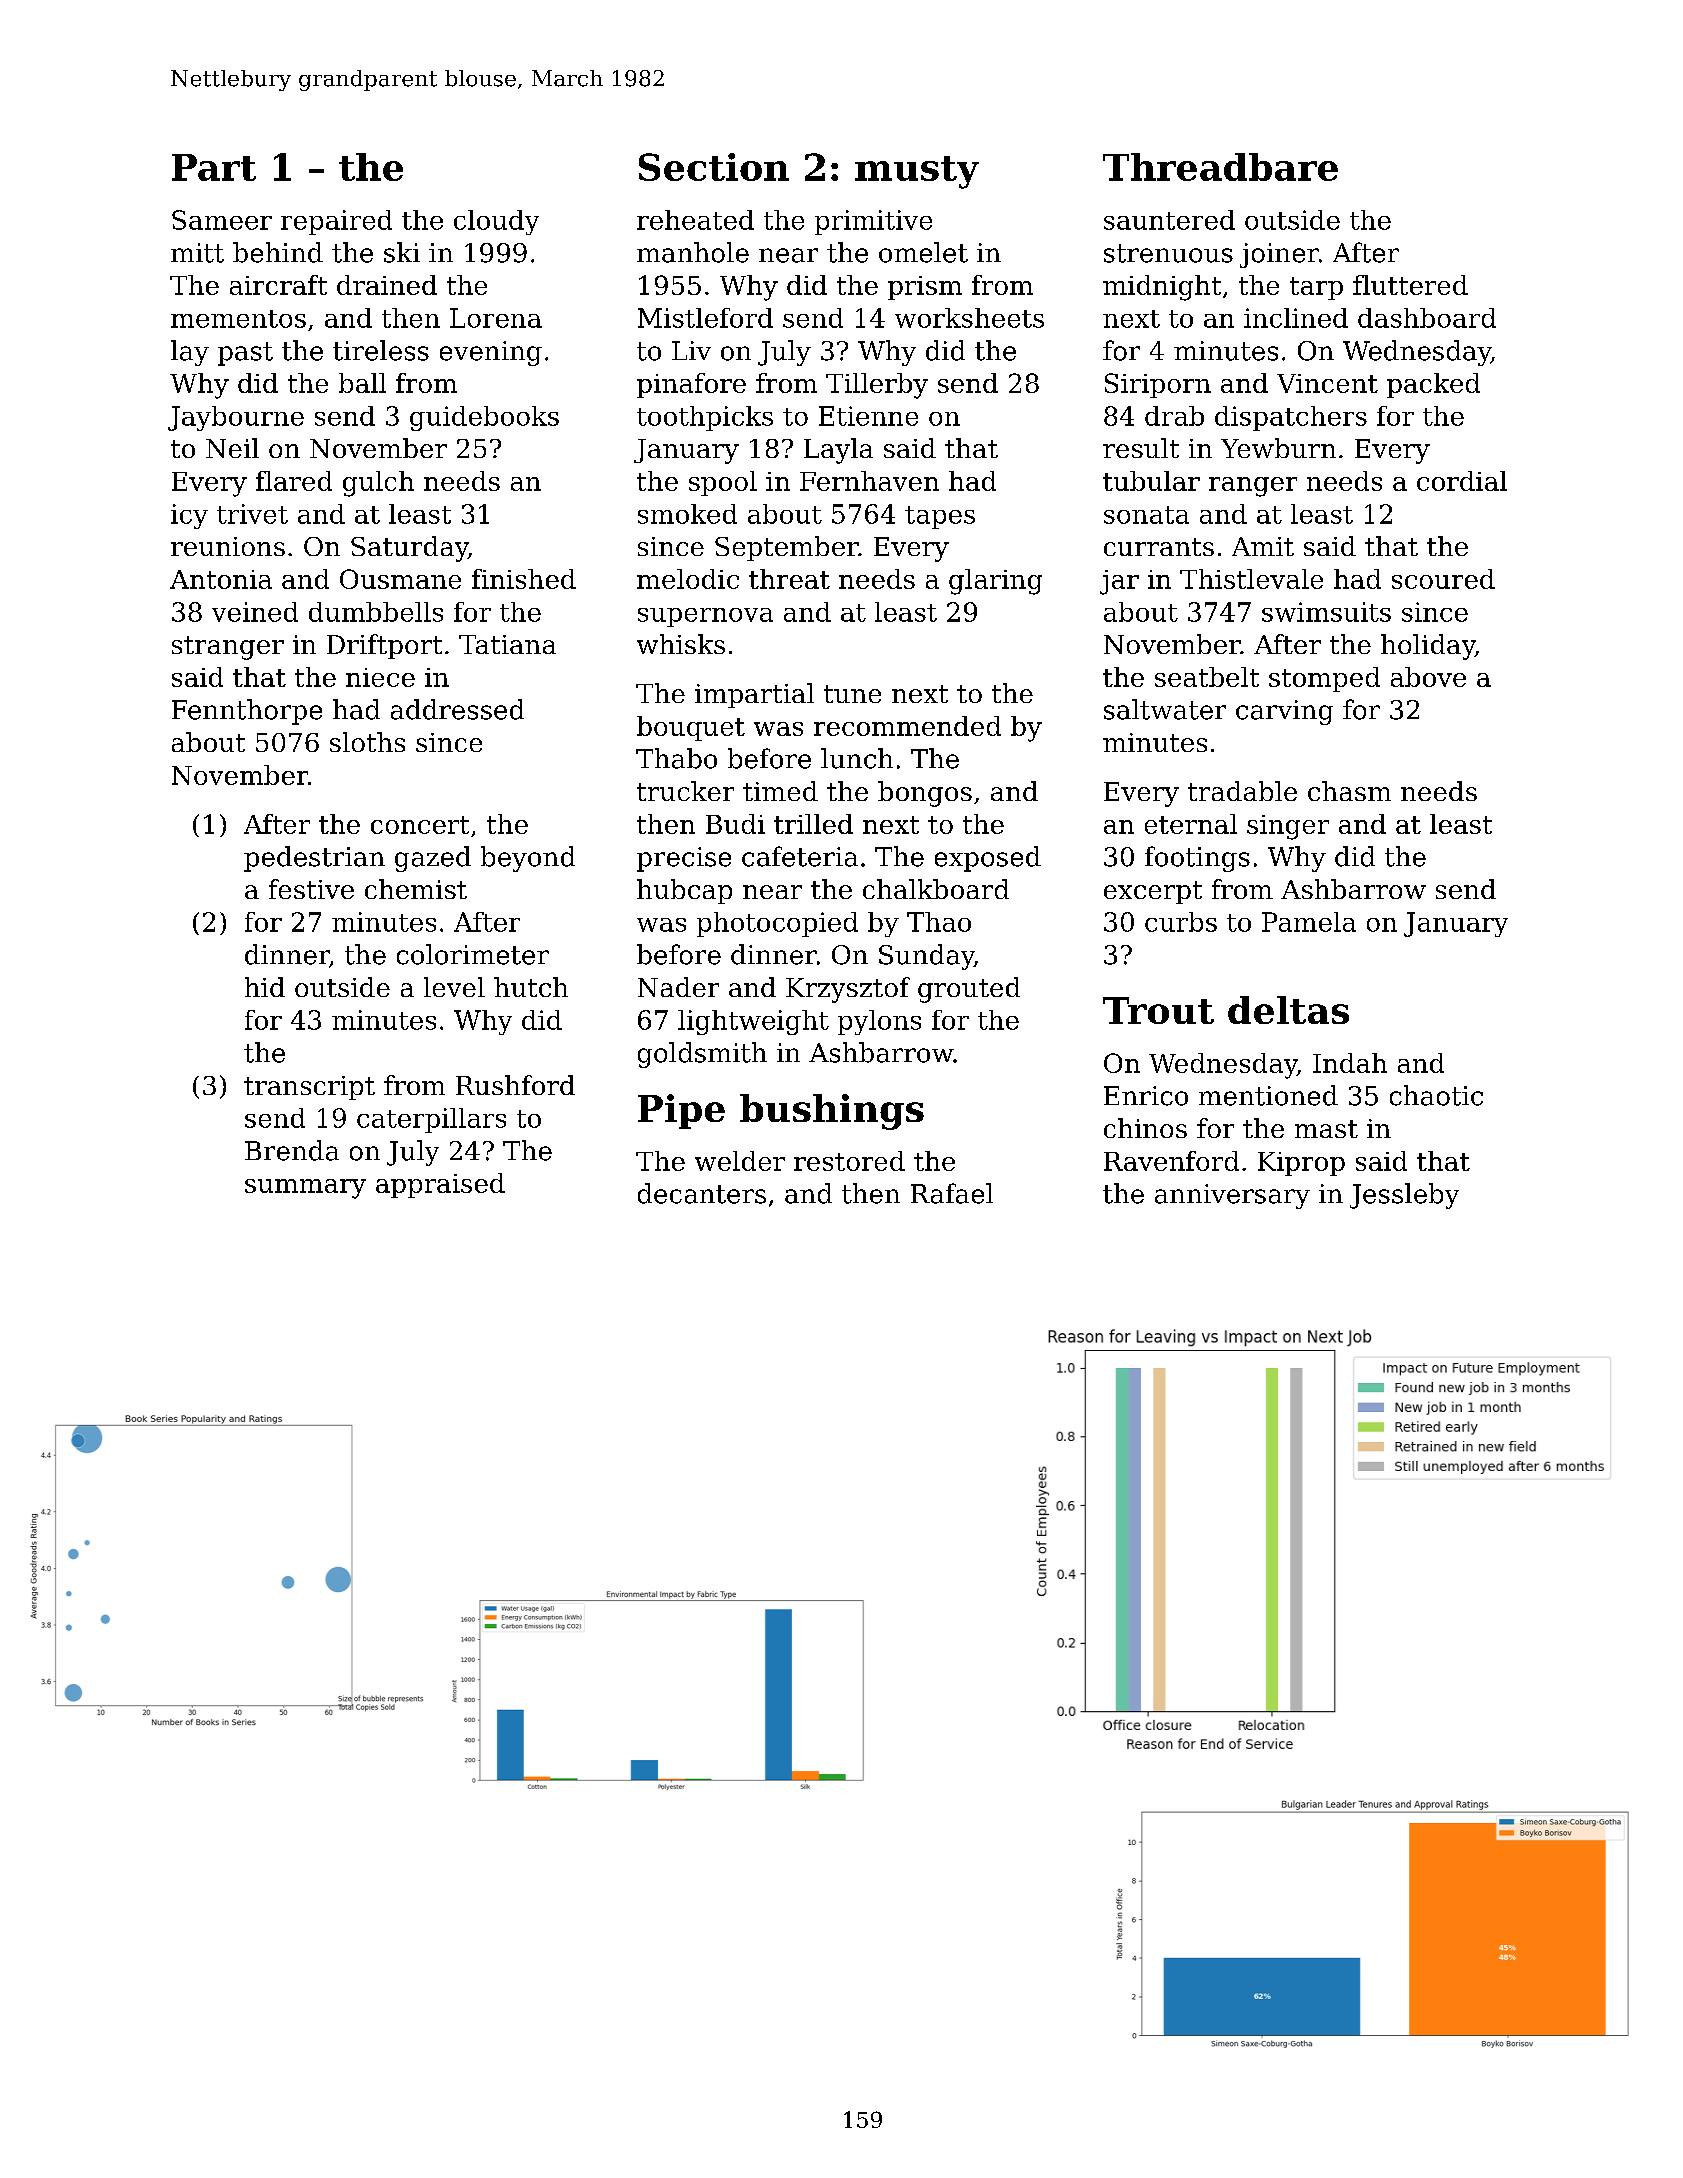 The height and width of the screenshot is (2178, 1683). Describe the element at coordinates (496, 222) in the screenshot. I see `cloudy` at that location.
